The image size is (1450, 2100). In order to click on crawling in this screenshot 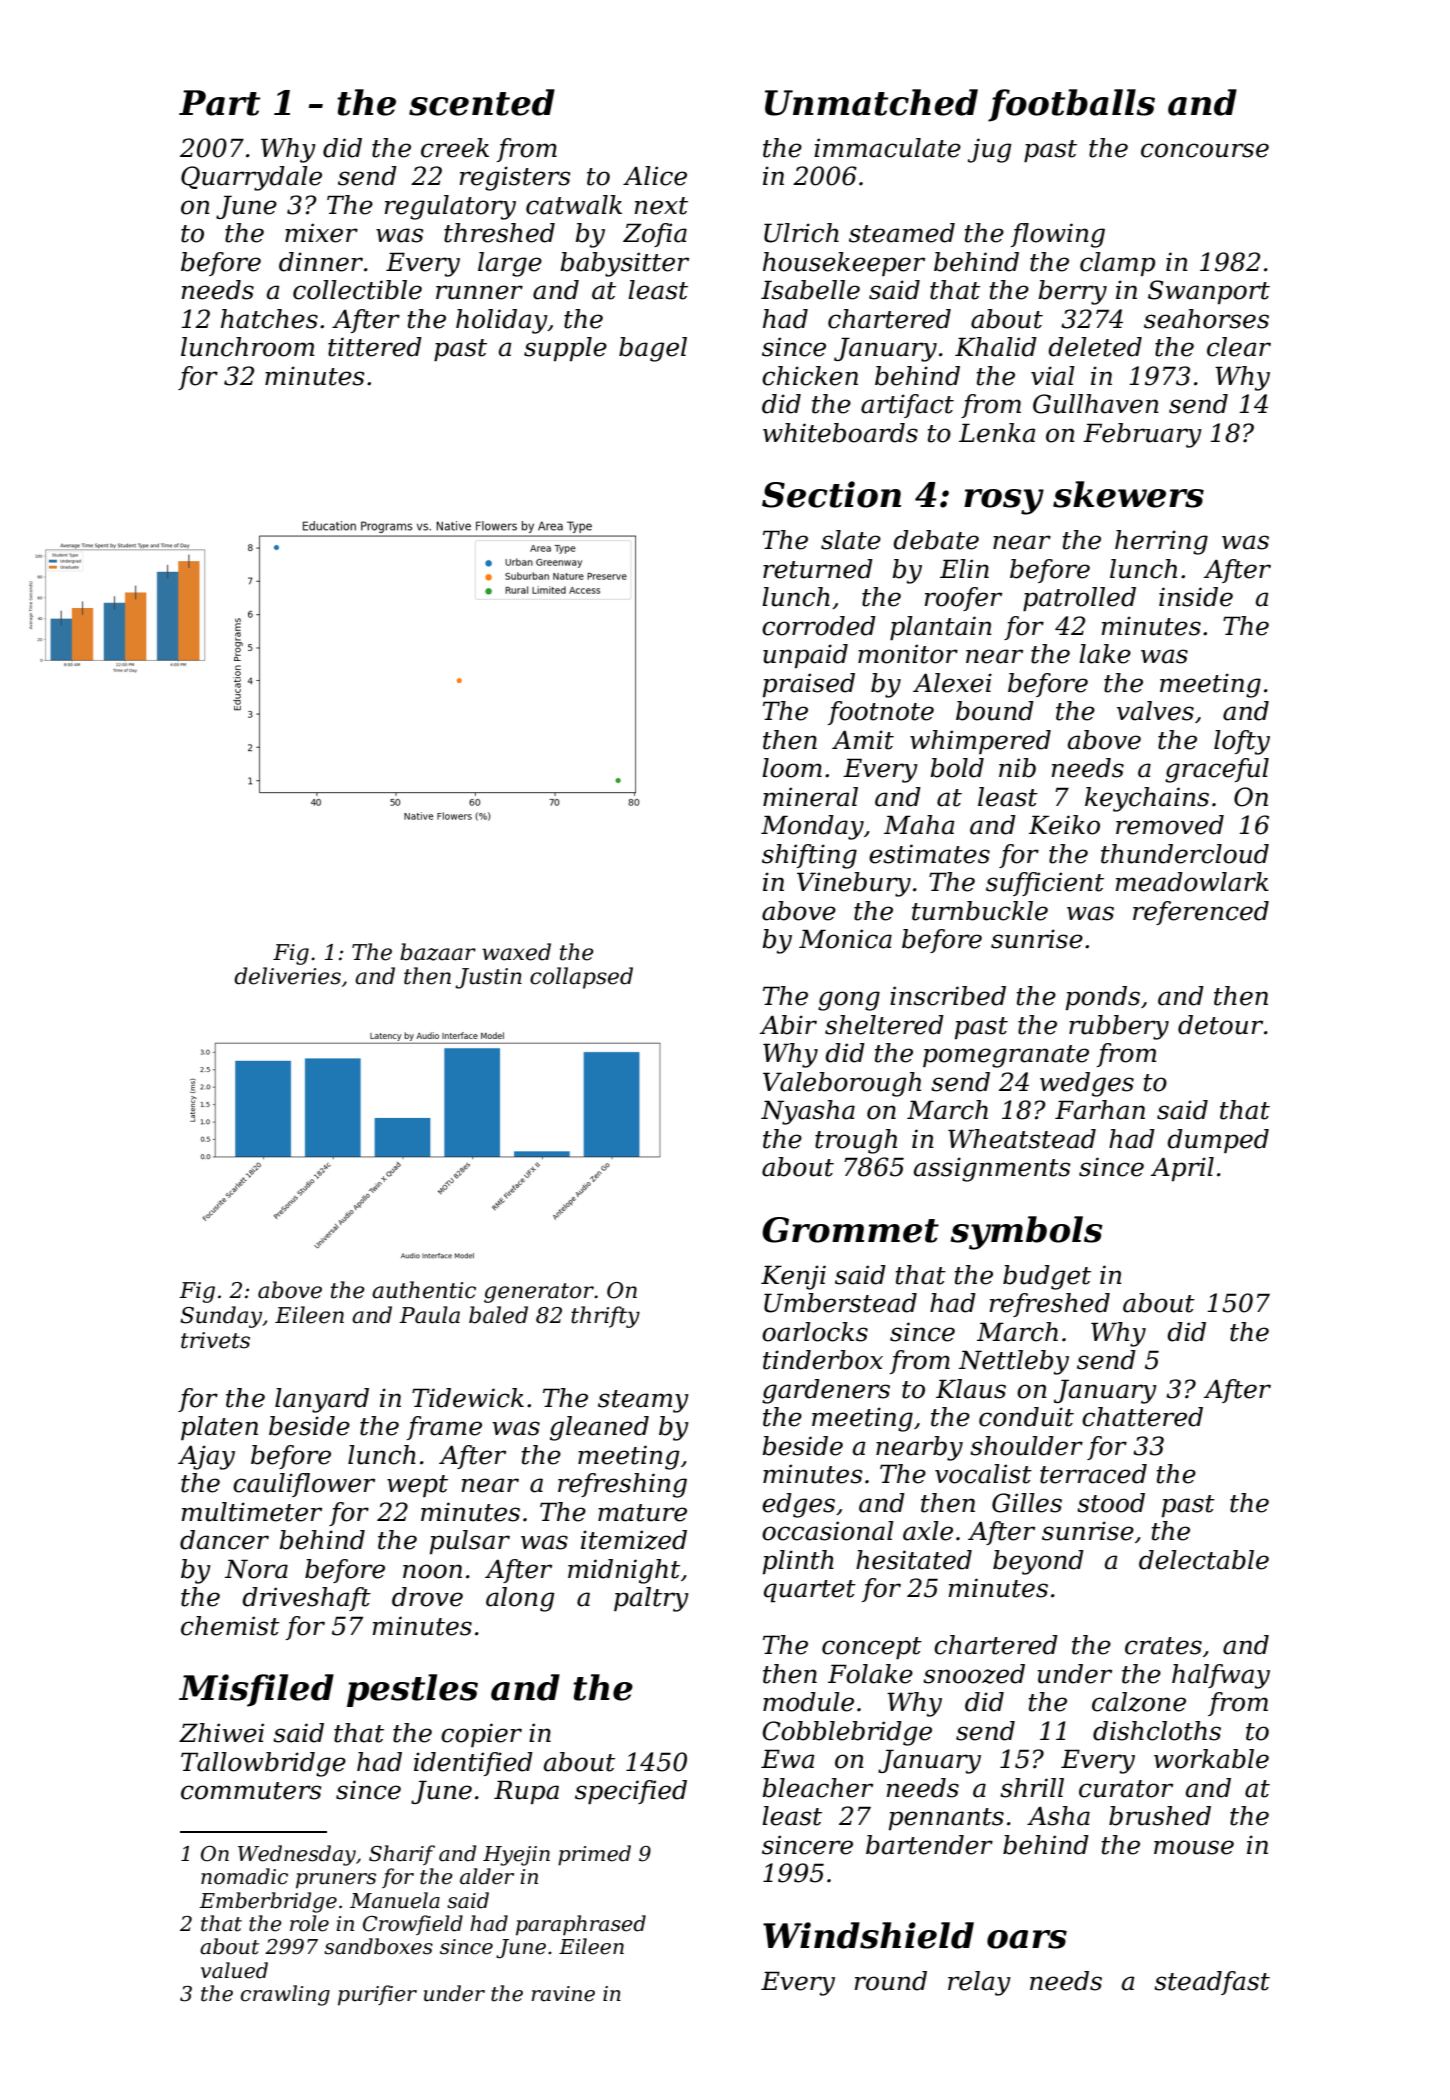, I will do `click(285, 1995)`.
